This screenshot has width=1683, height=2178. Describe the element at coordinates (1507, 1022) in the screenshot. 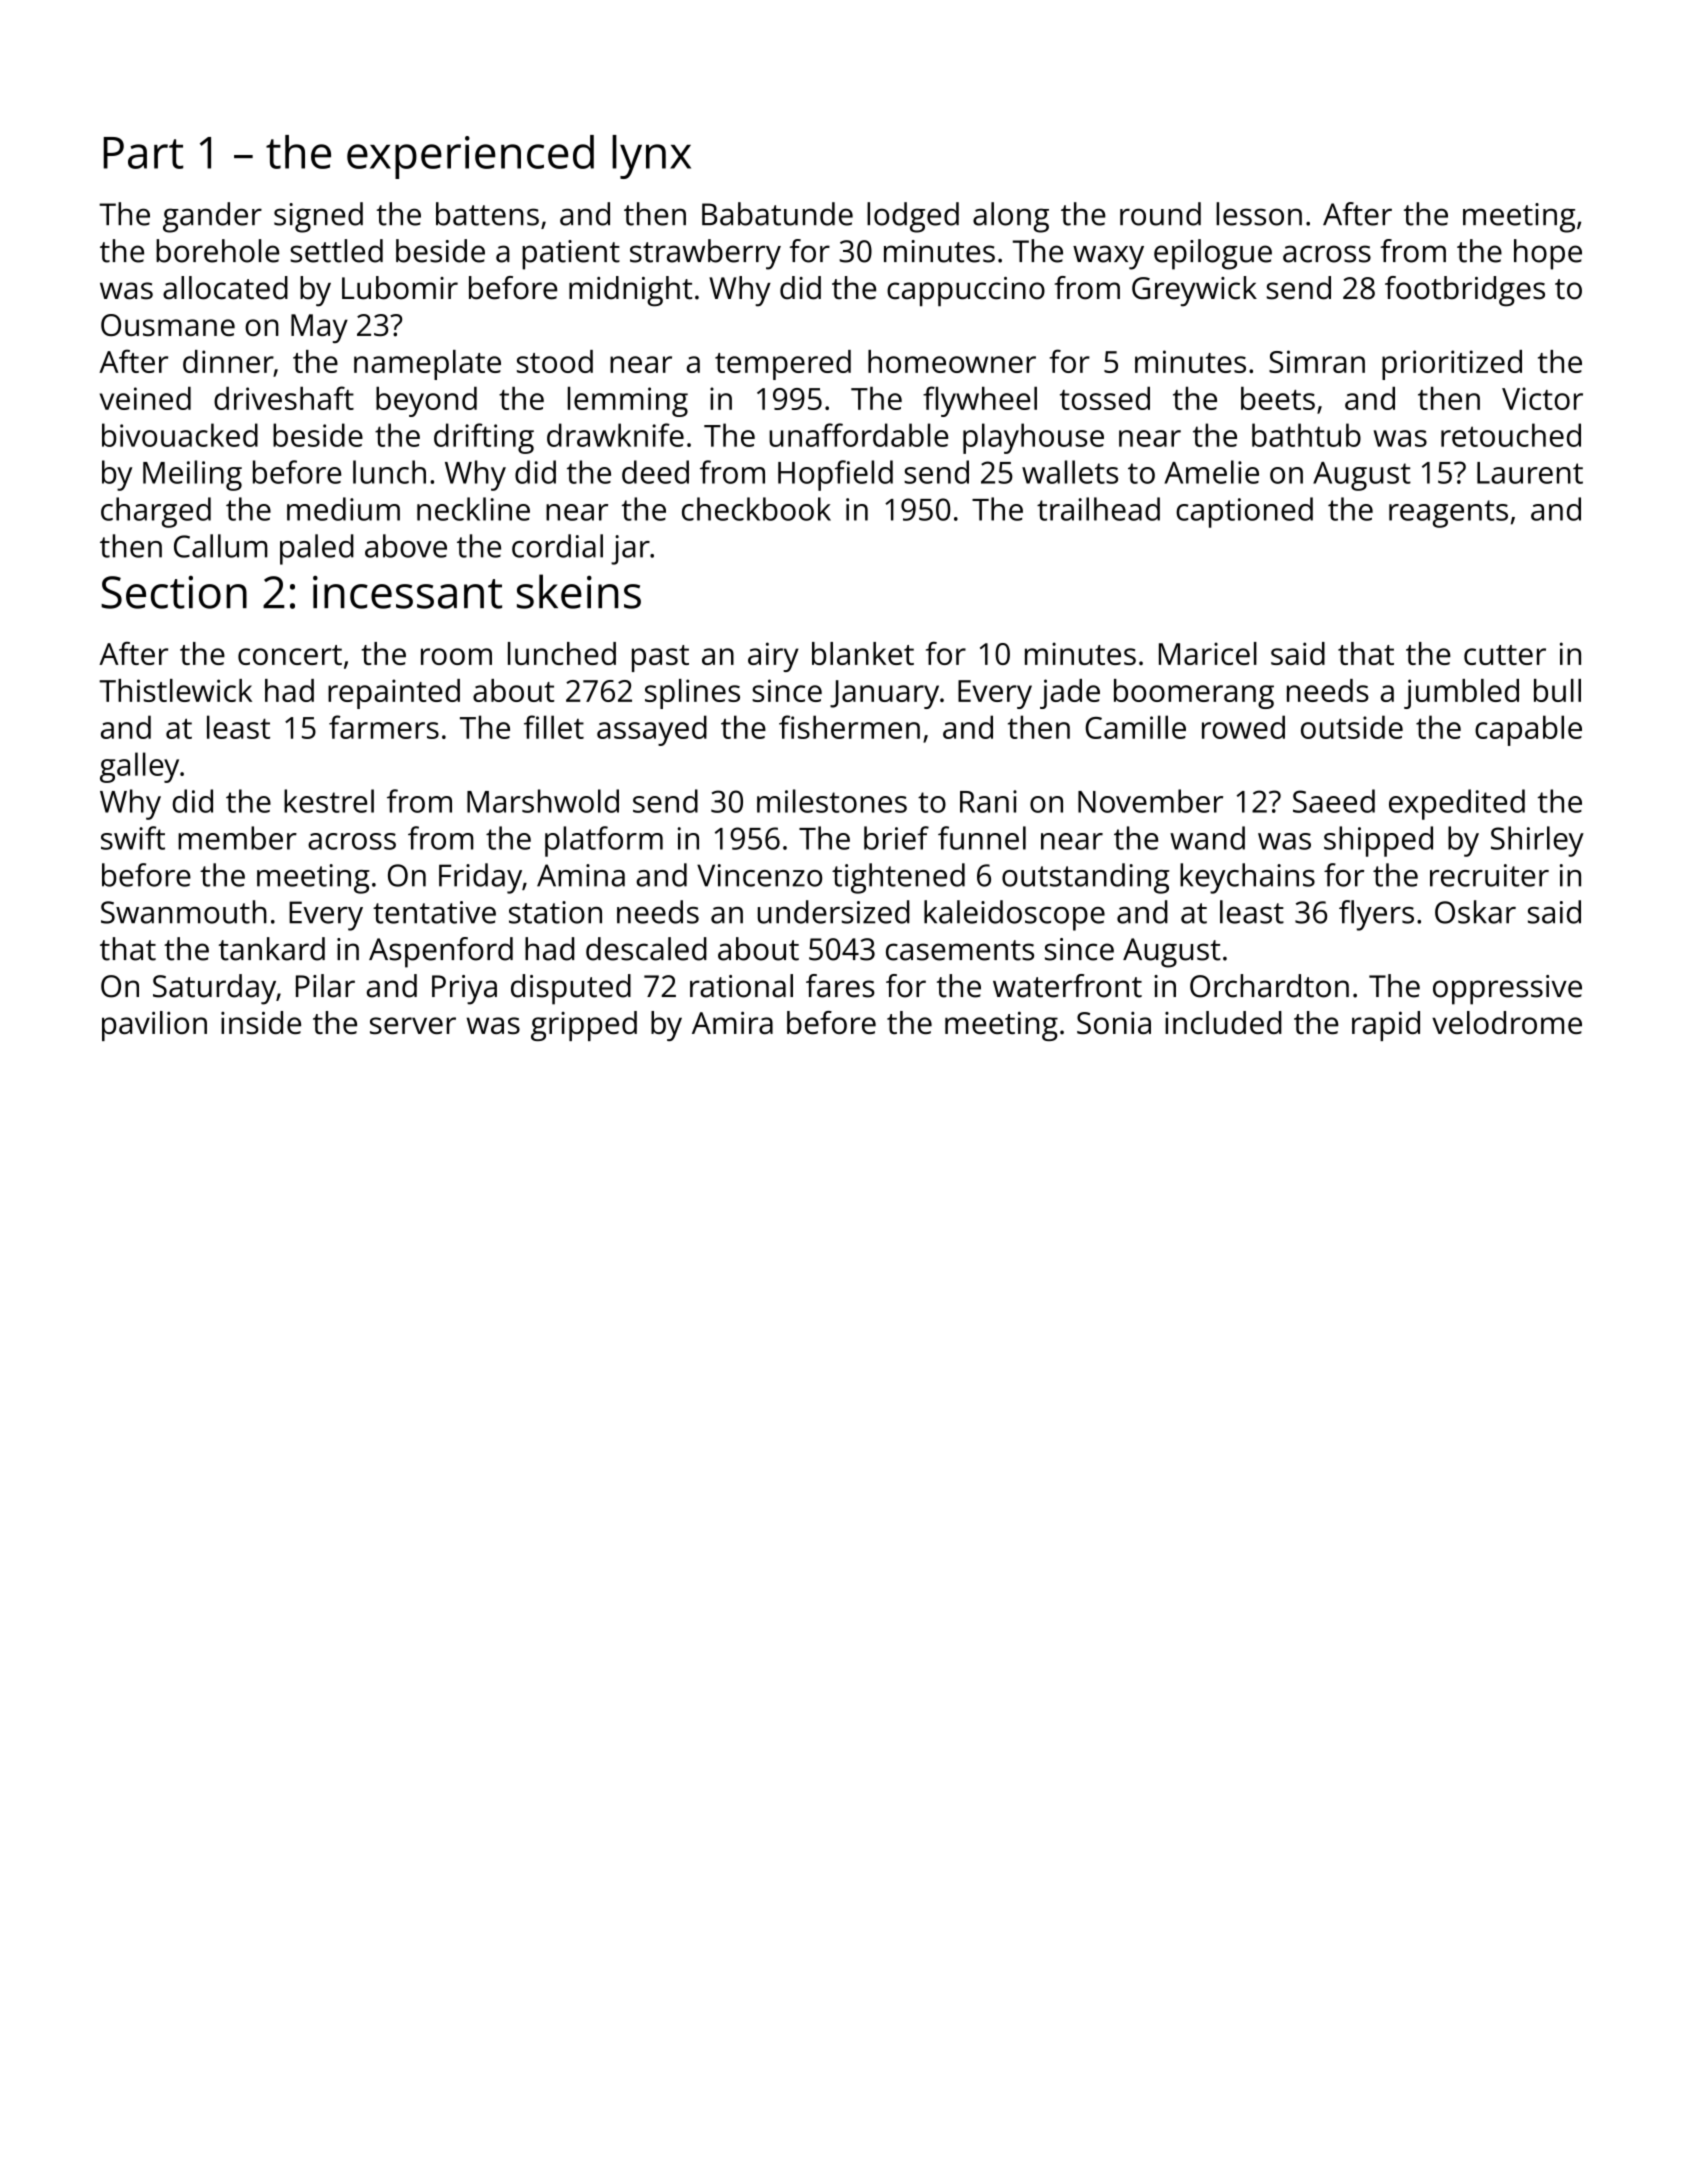

I see `velodrome` at that location.
